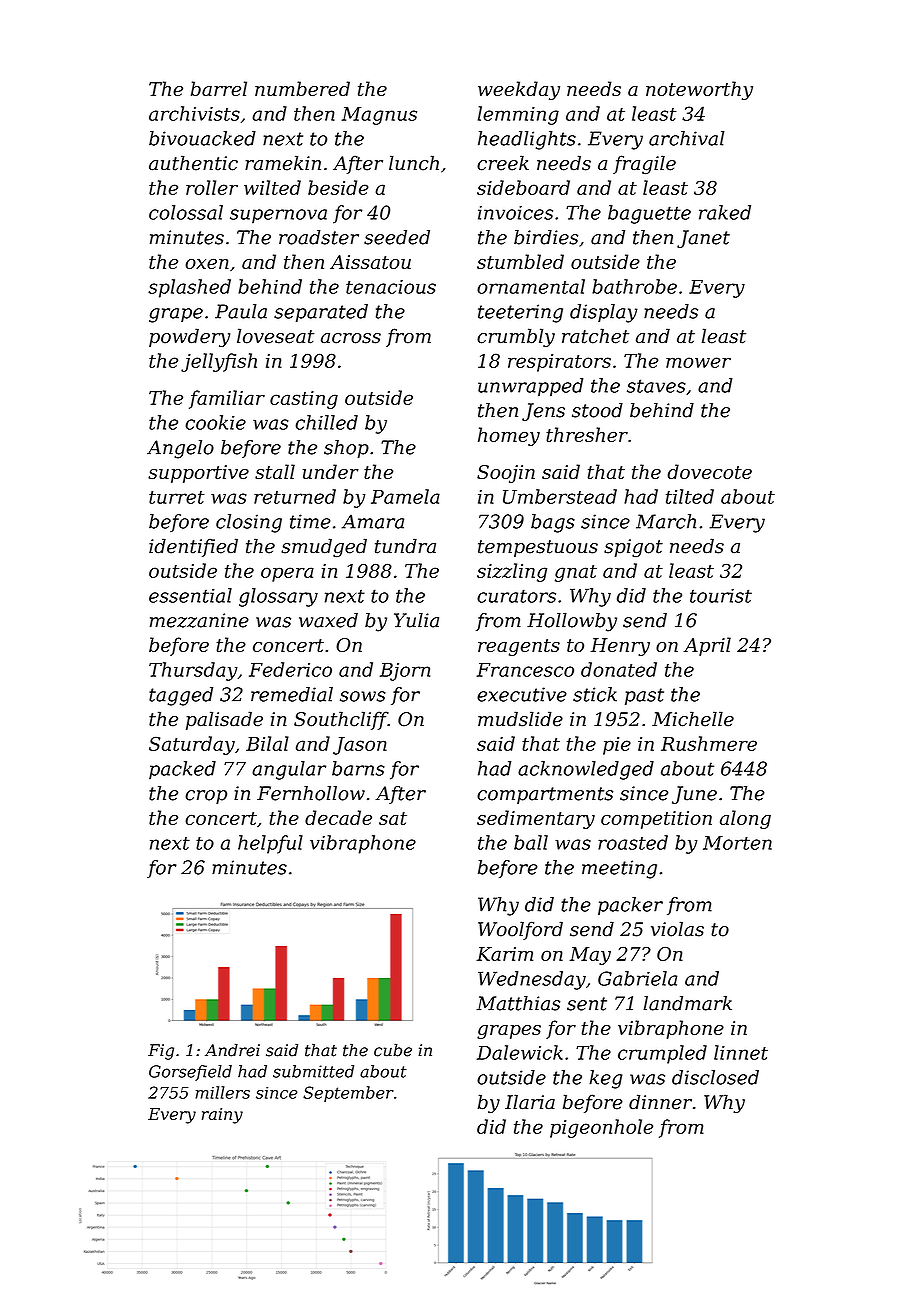  Describe the element at coordinates (516, 337) in the screenshot. I see `crumbly` at that location.
